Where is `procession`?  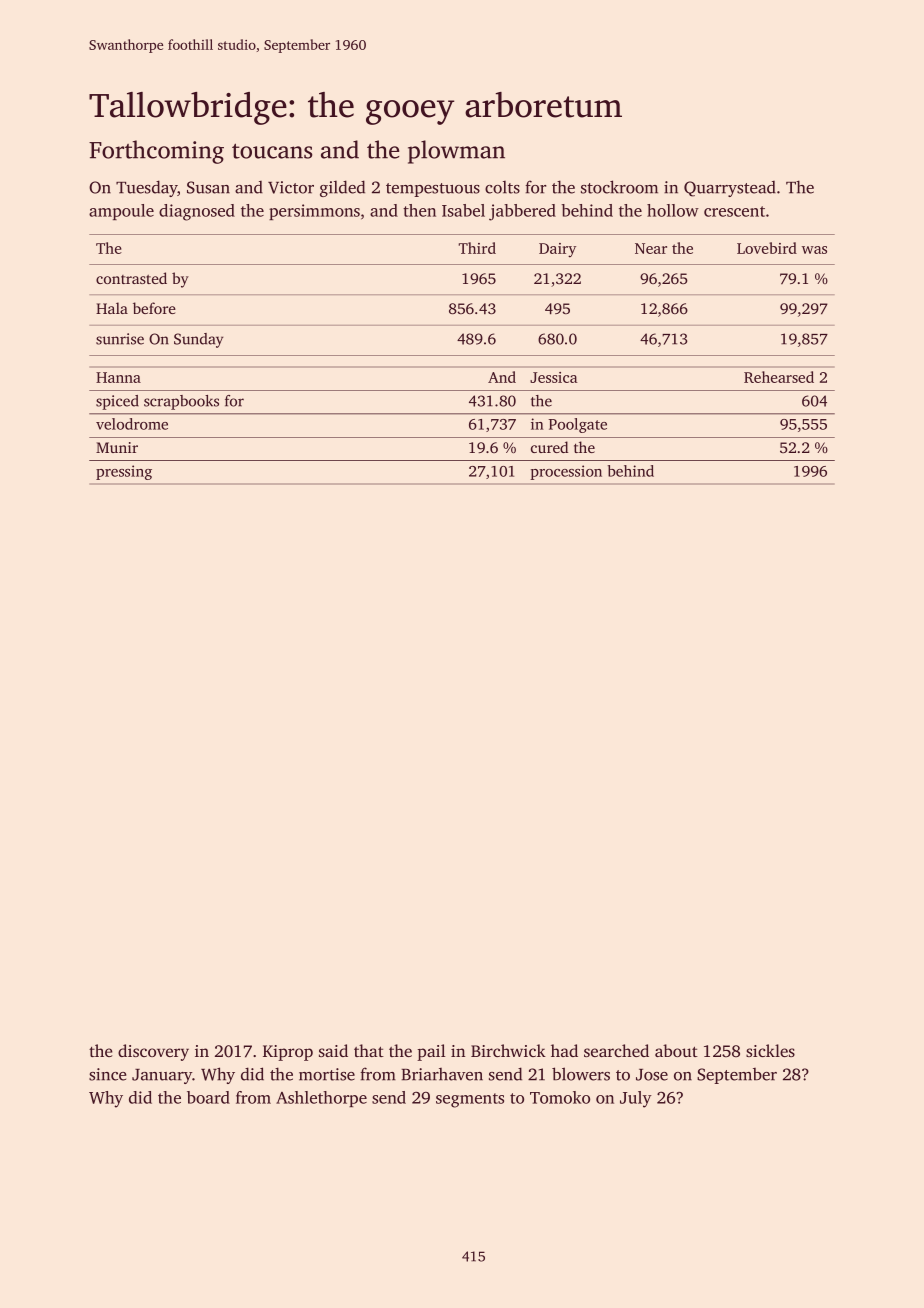 procession is located at coordinates (566, 472).
